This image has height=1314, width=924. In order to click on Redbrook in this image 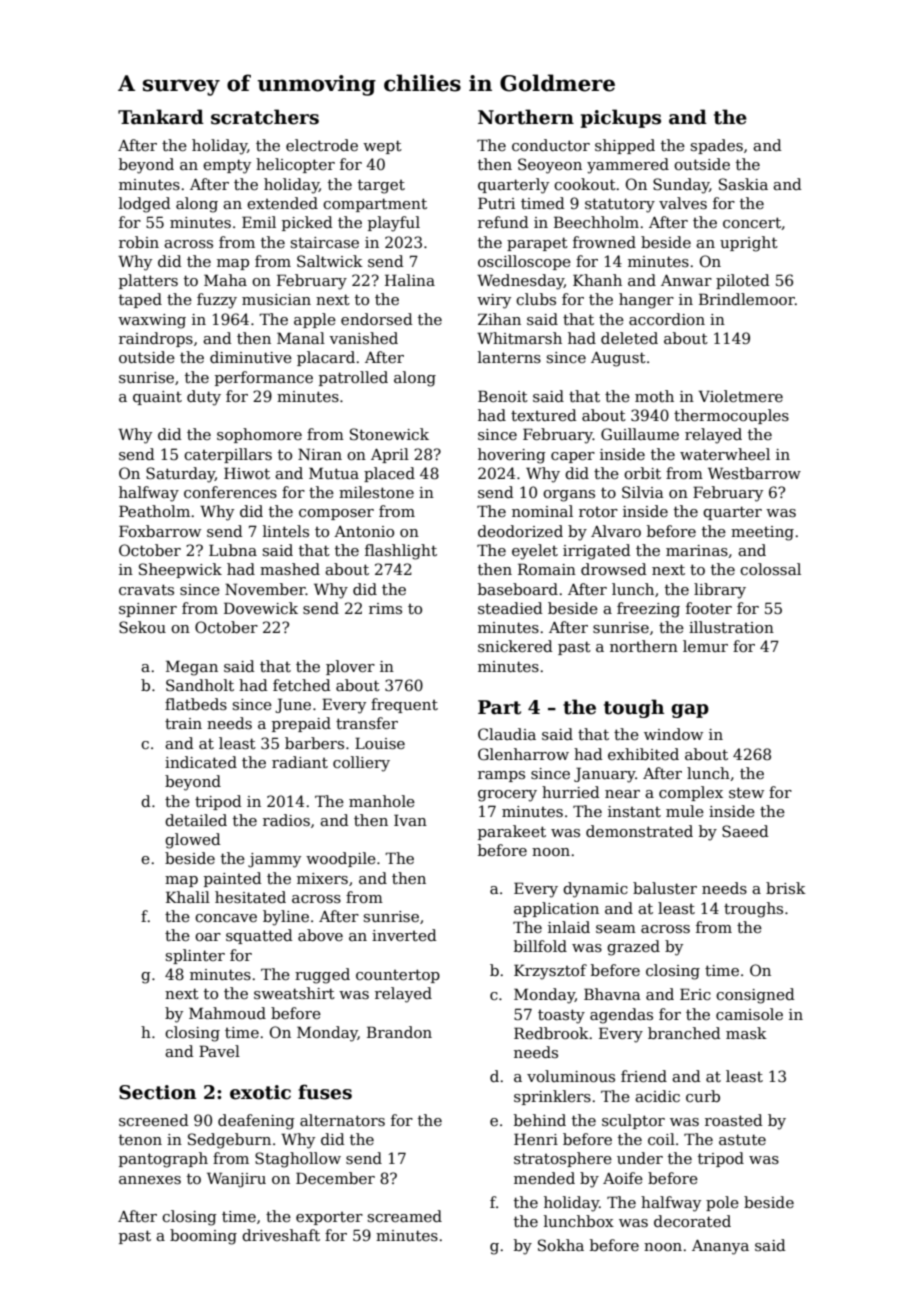, I will do `click(551, 1033)`.
